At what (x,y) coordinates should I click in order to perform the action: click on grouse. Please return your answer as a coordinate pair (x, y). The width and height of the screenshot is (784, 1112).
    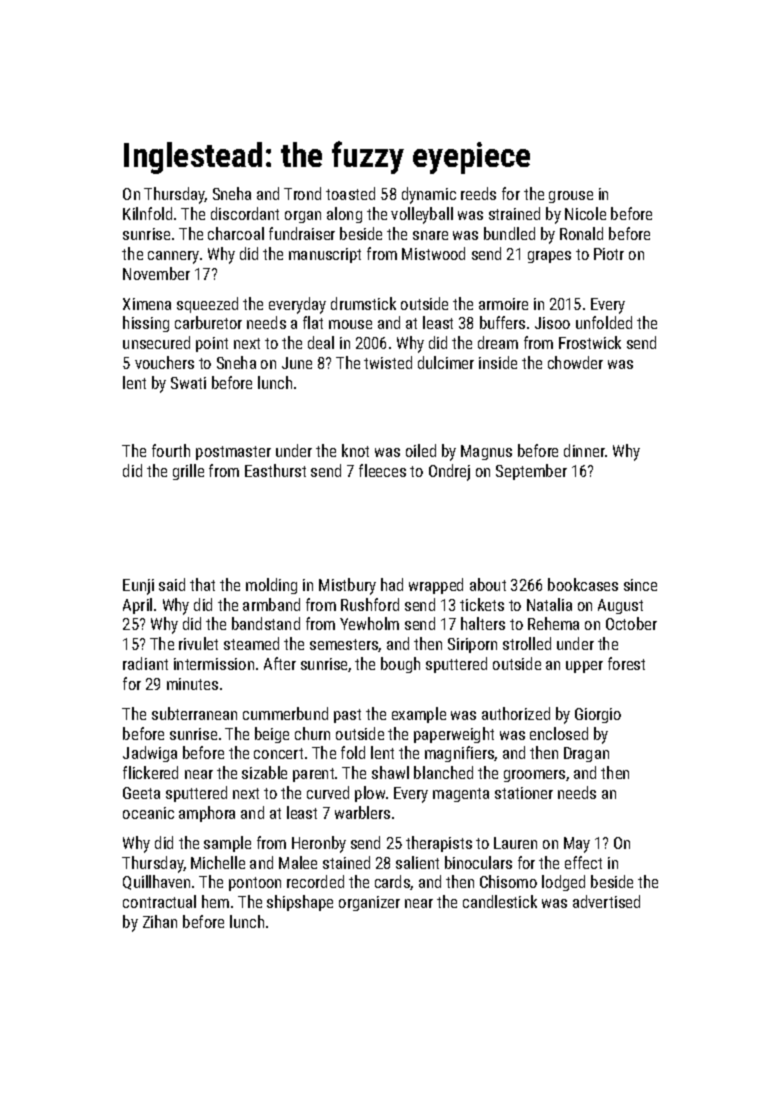
    Looking at the image, I should click on (571, 197).
